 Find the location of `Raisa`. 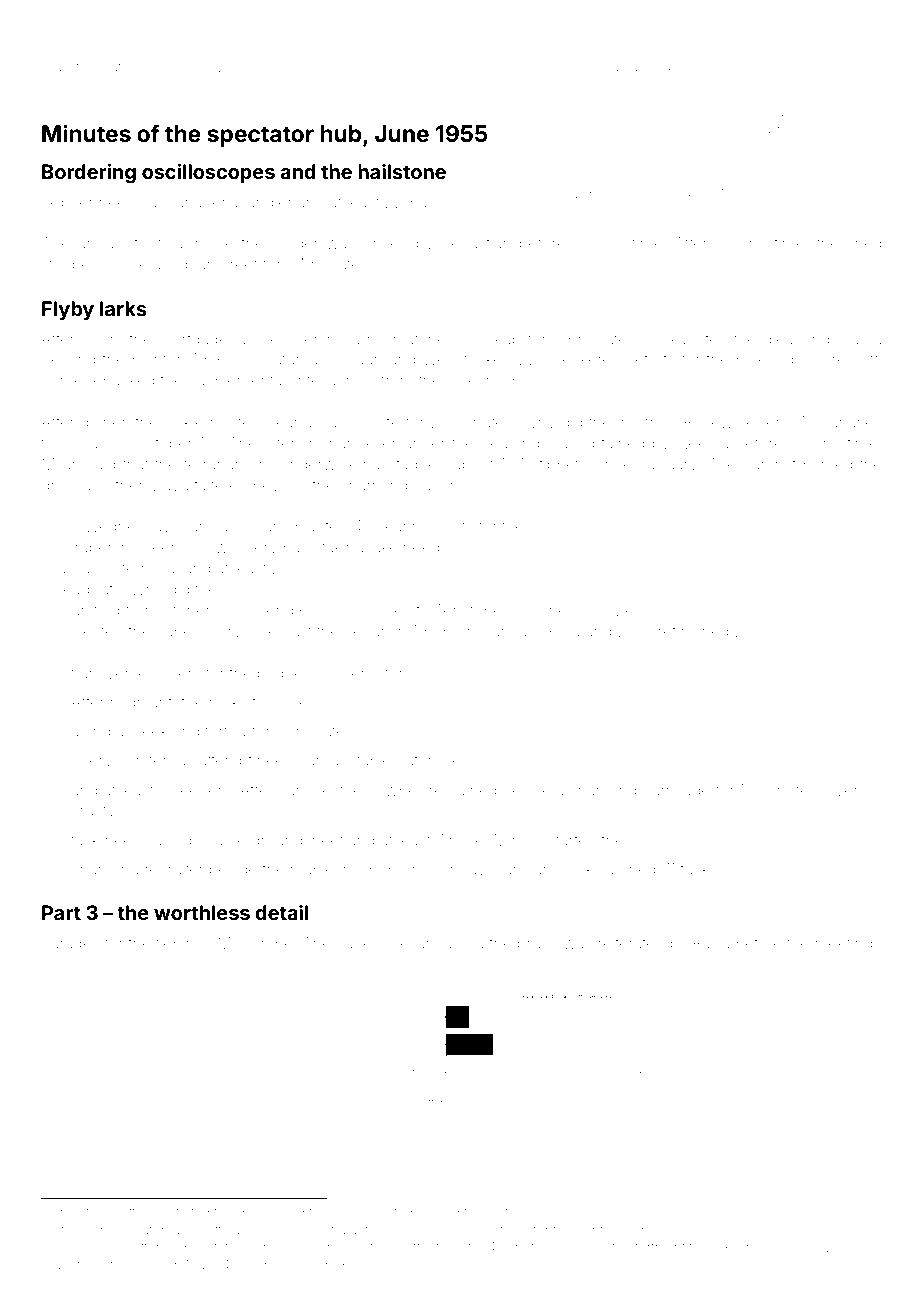

Raisa is located at coordinates (711, 943).
